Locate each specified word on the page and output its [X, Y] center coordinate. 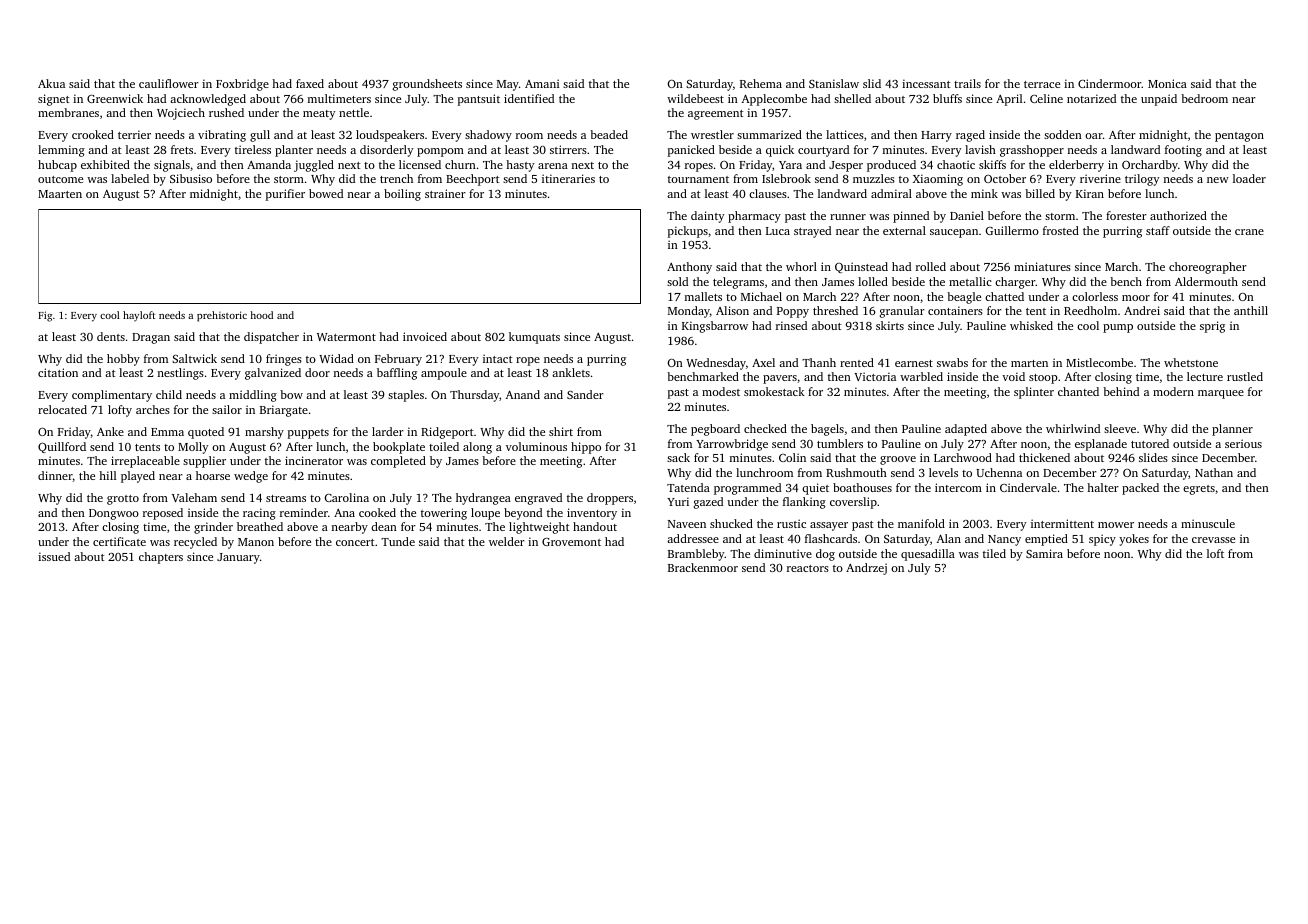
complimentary [112, 396]
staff [1158, 230]
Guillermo [1012, 230]
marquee [1221, 394]
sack [678, 457]
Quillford [62, 447]
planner [1232, 430]
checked [765, 428]
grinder [213, 528]
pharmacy [754, 217]
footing [1183, 151]
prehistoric [222, 316]
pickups [688, 232]
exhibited [105, 164]
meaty [319, 115]
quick [780, 151]
